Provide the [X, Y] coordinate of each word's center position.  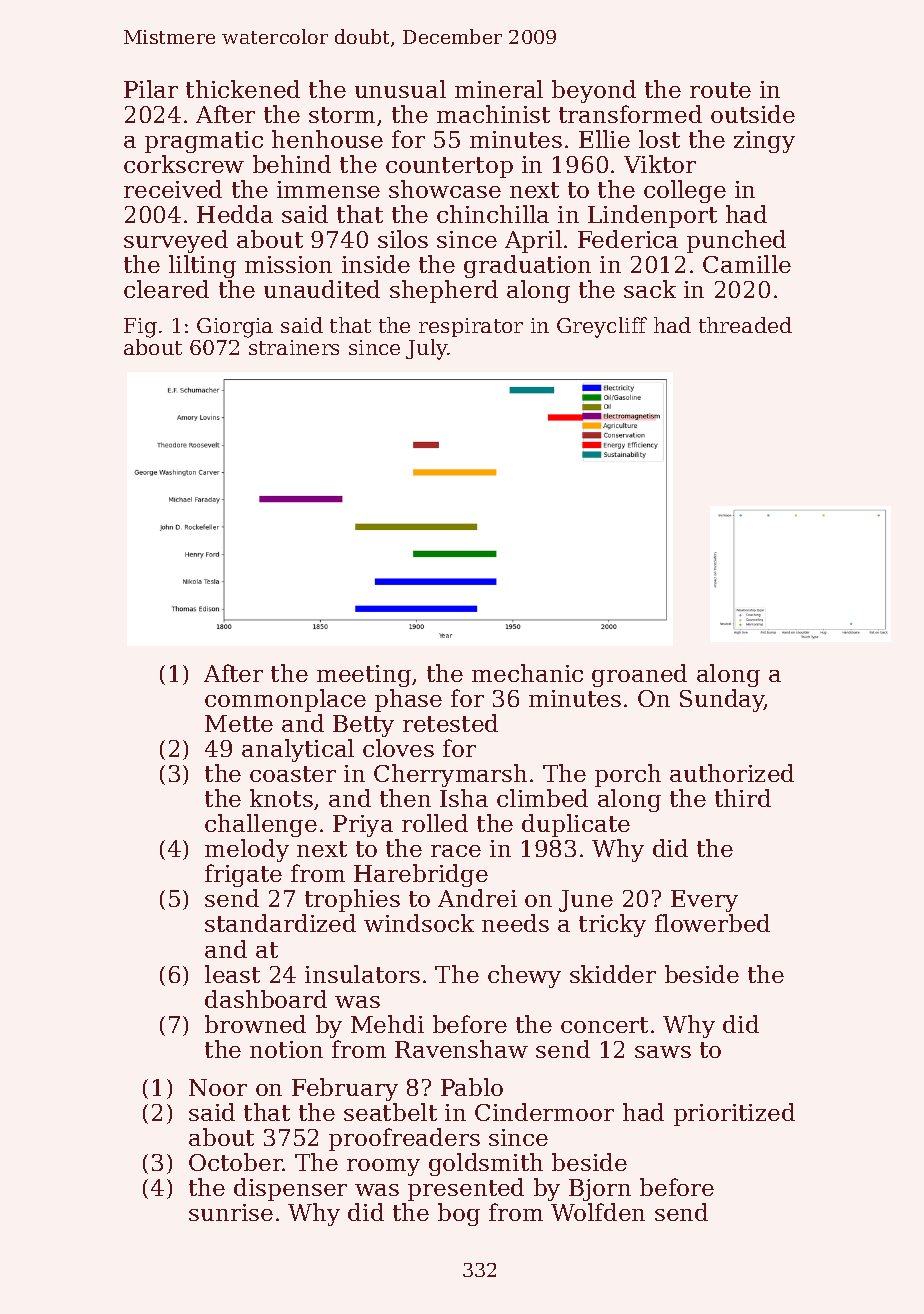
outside [753, 114]
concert [604, 1025]
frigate [243, 875]
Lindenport [652, 216]
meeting [364, 676]
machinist [493, 114]
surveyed [176, 241]
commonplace [285, 700]
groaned [639, 675]
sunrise [231, 1212]
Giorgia [235, 328]
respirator [471, 327]
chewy [524, 976]
